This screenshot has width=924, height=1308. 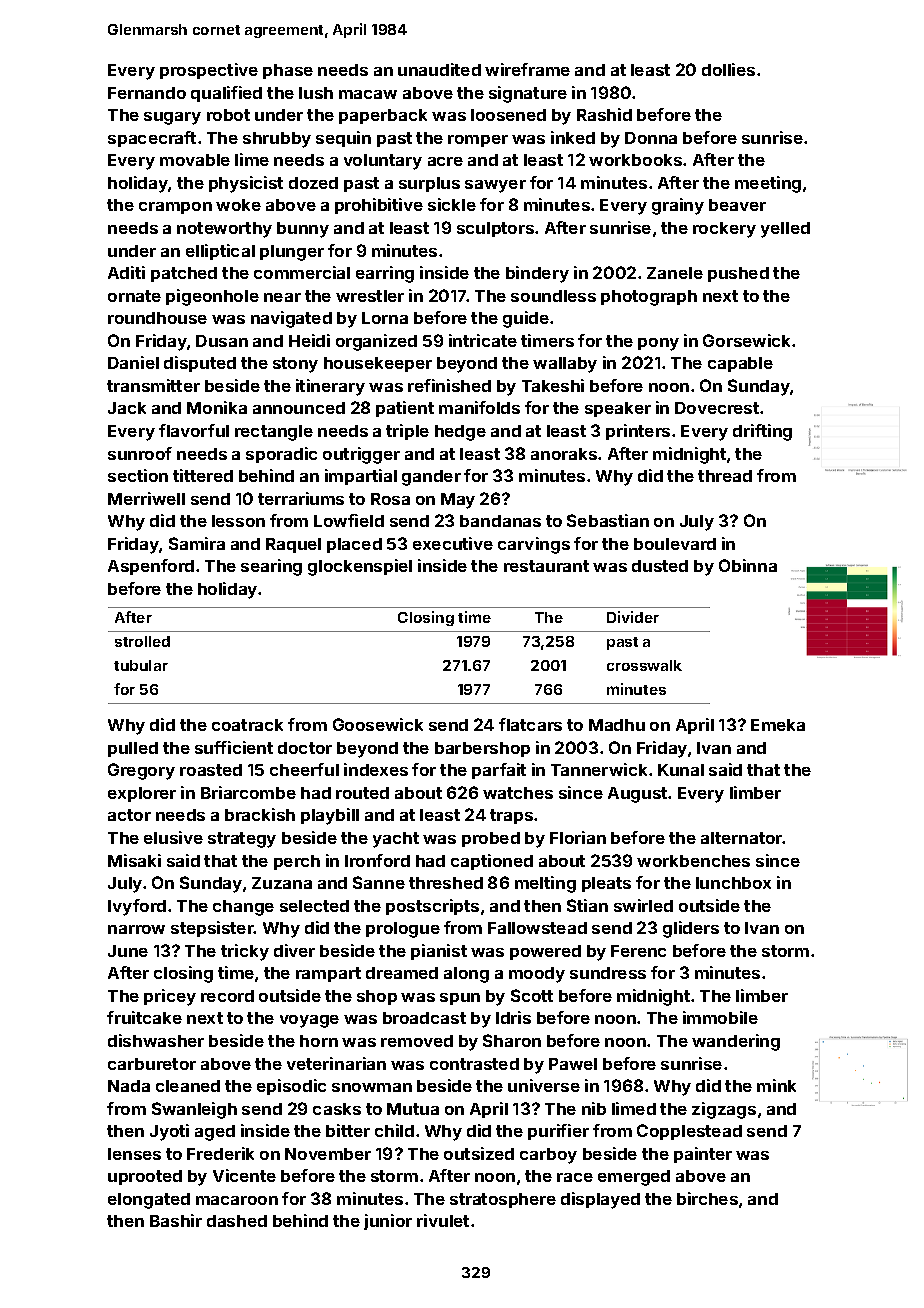 I want to click on Samira, so click(x=197, y=543).
